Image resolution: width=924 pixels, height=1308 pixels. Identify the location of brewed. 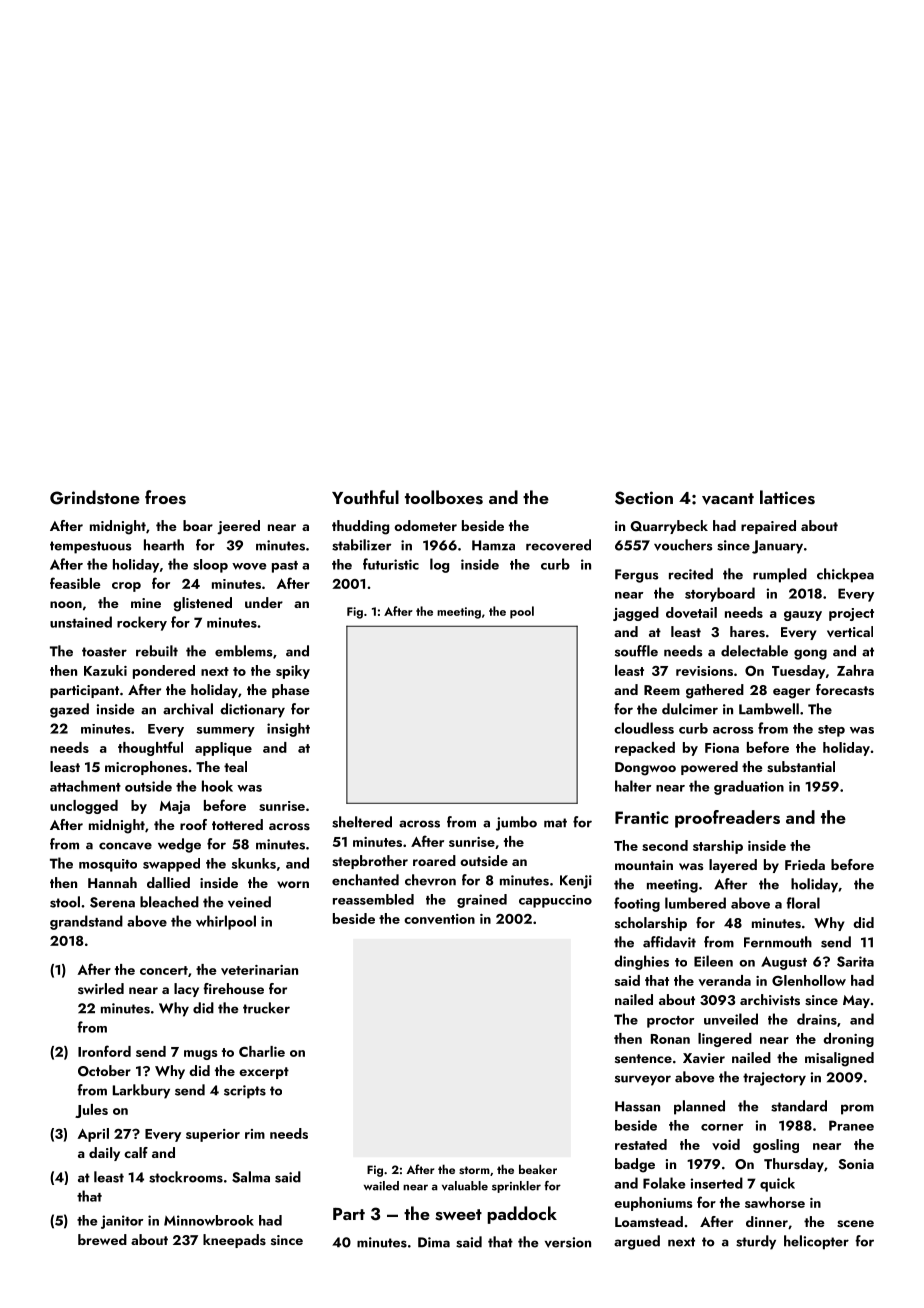
(102, 1239).
